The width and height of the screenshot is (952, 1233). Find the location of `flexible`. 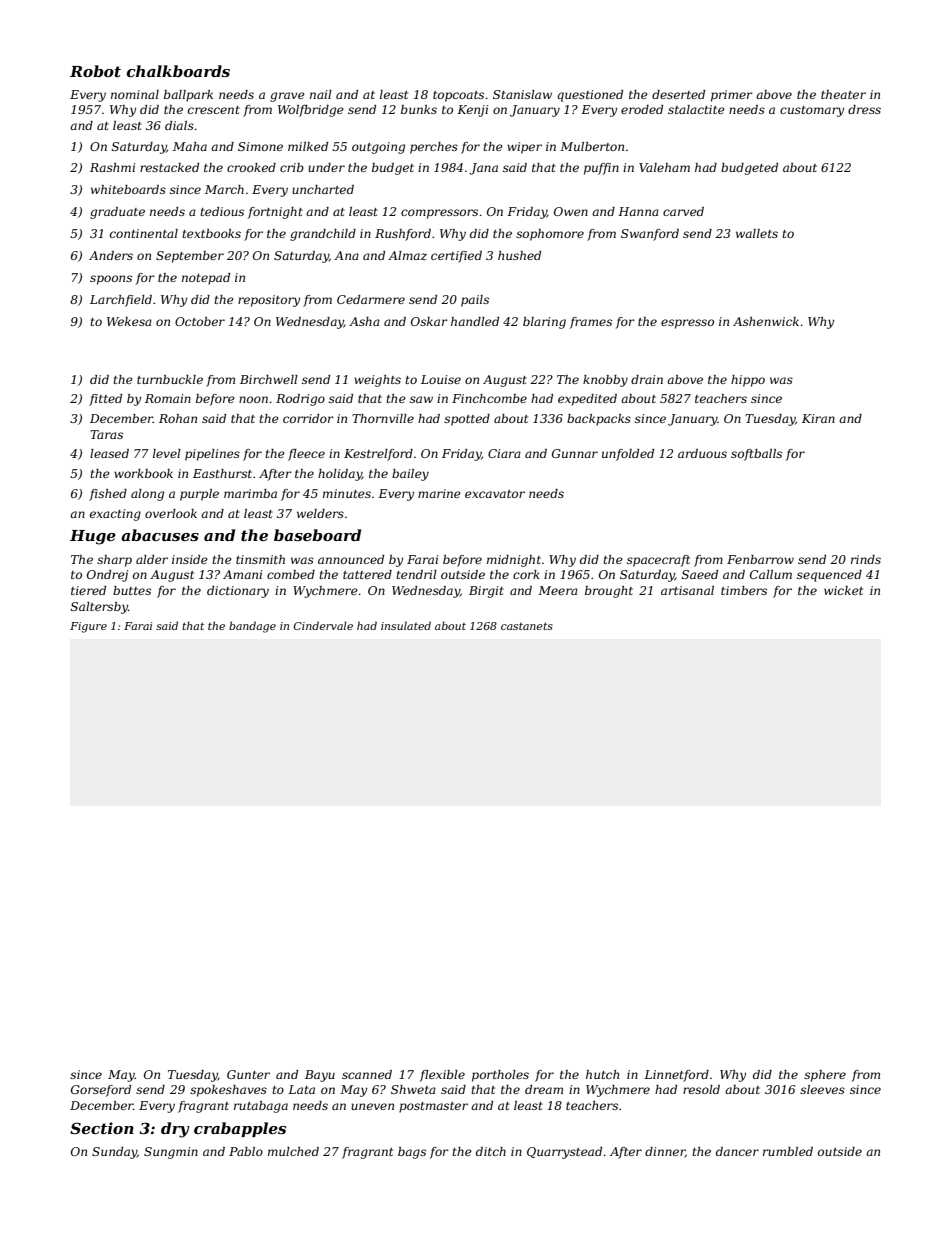

flexible is located at coordinates (442, 1076).
